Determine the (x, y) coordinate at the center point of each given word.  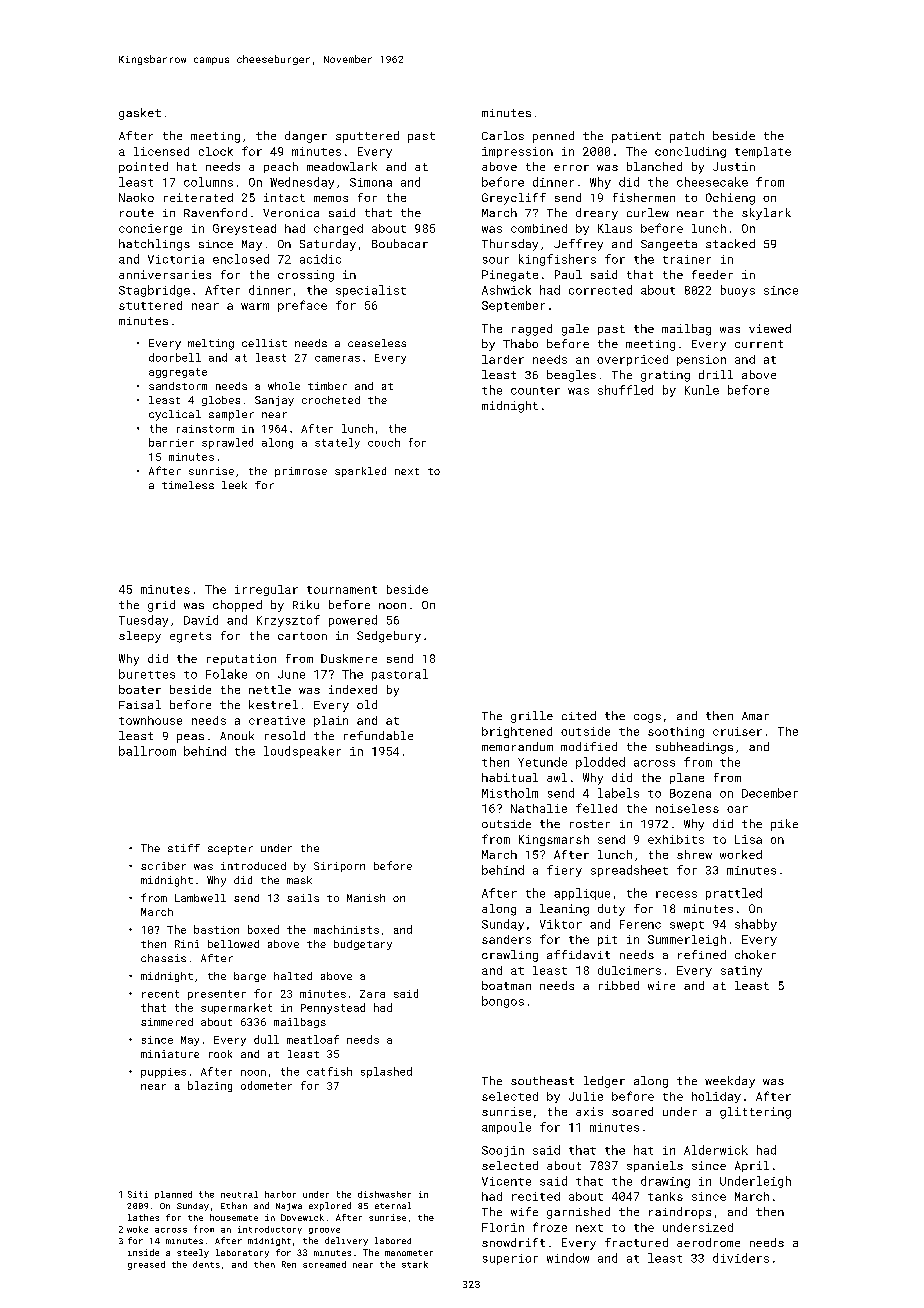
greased (146, 1265)
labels (618, 793)
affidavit (578, 954)
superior (510, 1259)
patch (687, 137)
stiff (184, 848)
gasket (140, 114)
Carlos (503, 135)
